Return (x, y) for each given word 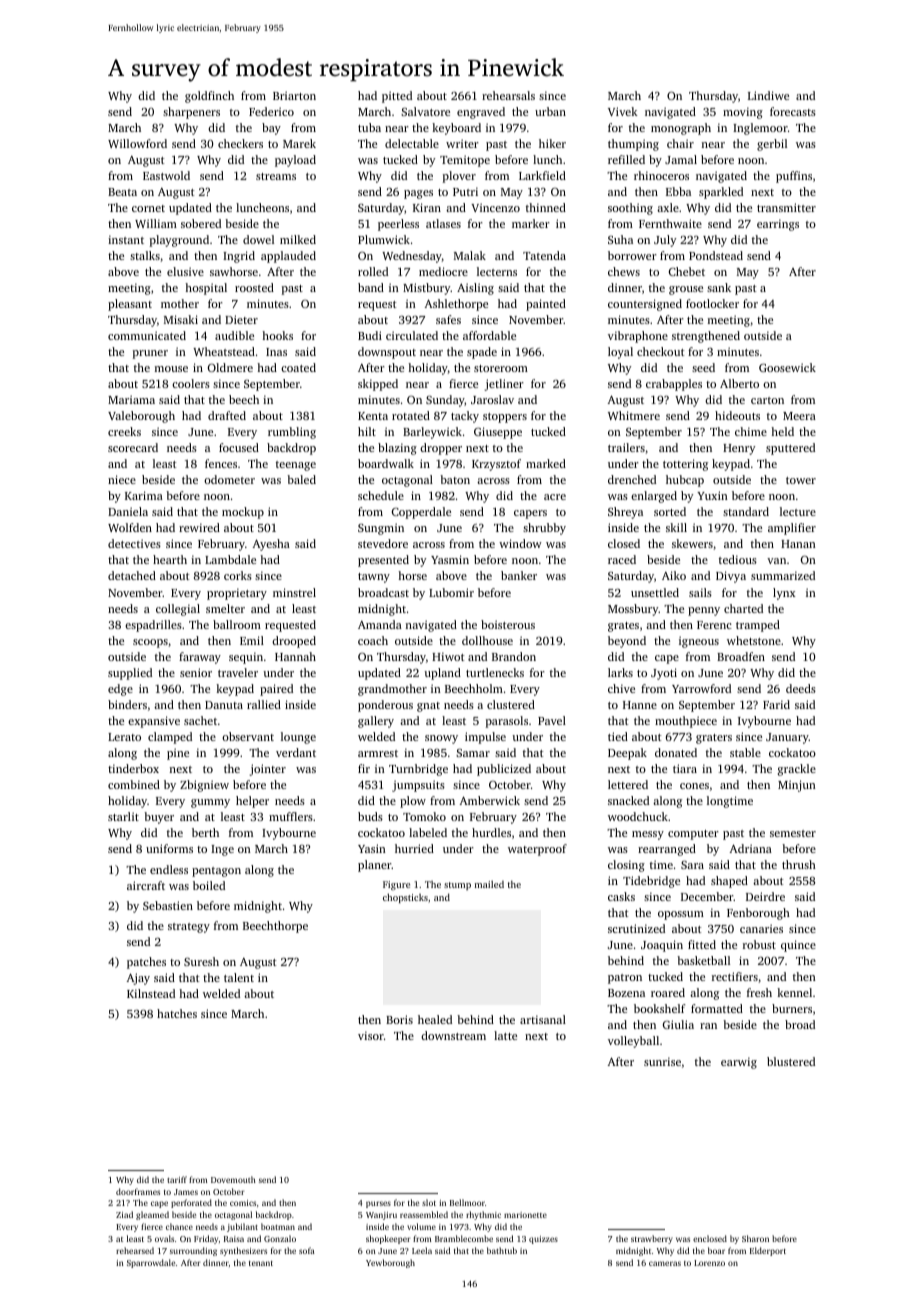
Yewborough (390, 1263)
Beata (122, 192)
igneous (699, 642)
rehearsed (135, 1250)
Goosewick (787, 367)
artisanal (543, 1019)
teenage (296, 466)
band (371, 287)
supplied (130, 674)
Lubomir (451, 592)
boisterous (508, 624)
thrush (799, 864)
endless (169, 869)
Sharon (755, 1238)
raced (622, 559)
